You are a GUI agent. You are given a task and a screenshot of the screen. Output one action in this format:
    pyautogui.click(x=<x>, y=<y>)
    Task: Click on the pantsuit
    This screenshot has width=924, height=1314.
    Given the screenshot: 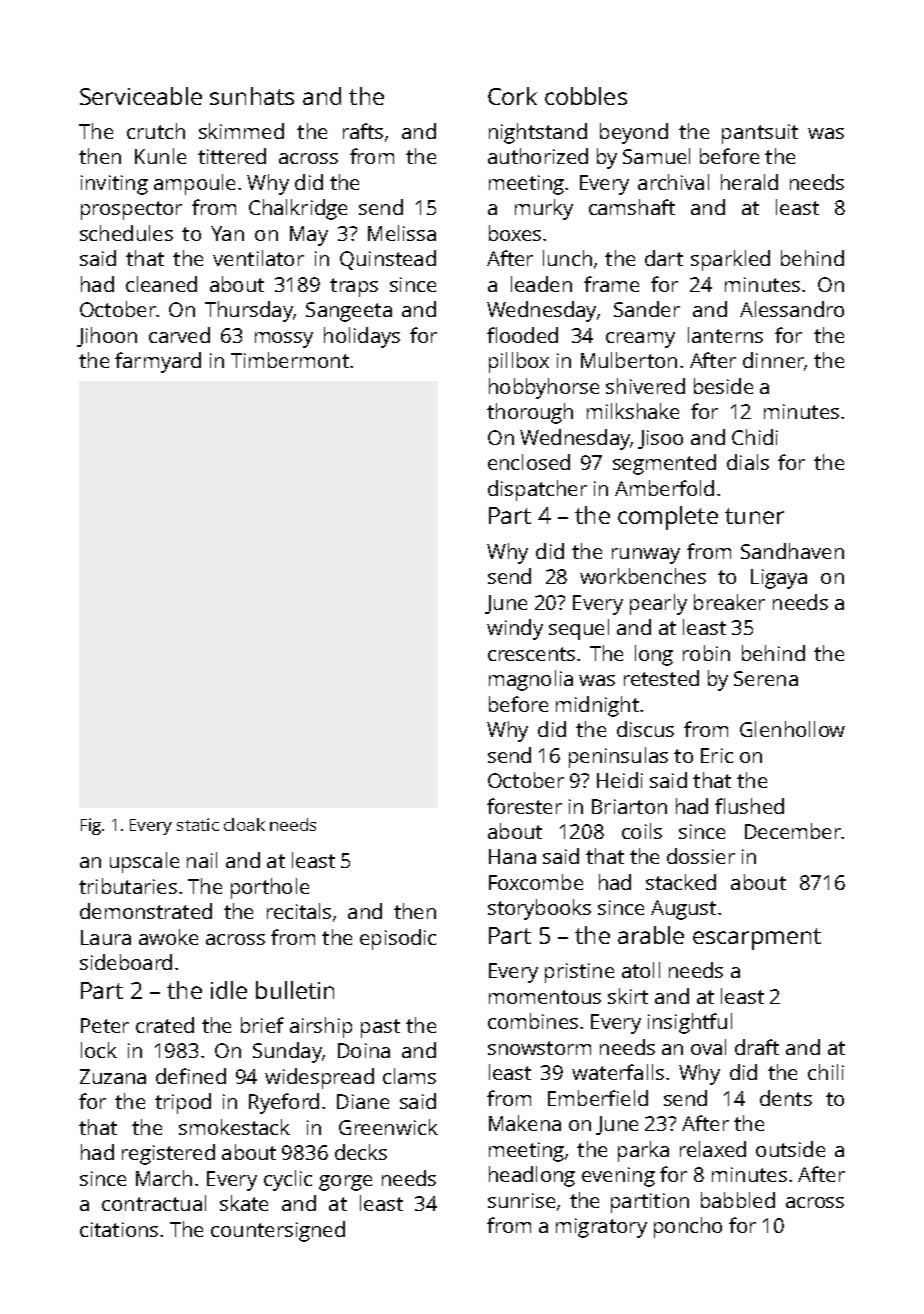 What is the action you would take?
    pyautogui.click(x=760, y=134)
